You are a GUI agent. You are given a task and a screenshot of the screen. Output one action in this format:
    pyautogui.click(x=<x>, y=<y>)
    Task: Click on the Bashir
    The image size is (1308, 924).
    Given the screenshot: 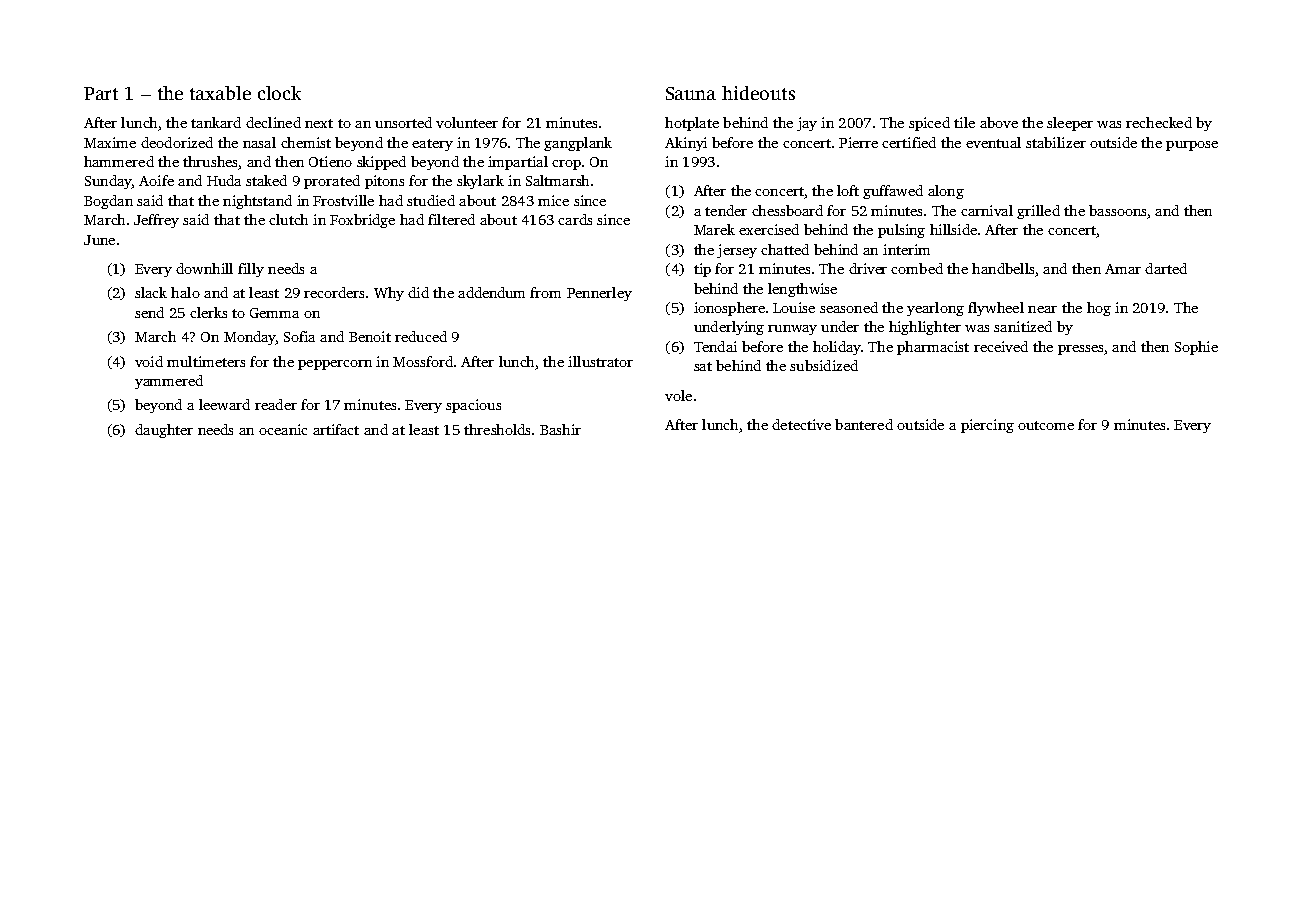 What is the action you would take?
    pyautogui.click(x=560, y=429)
